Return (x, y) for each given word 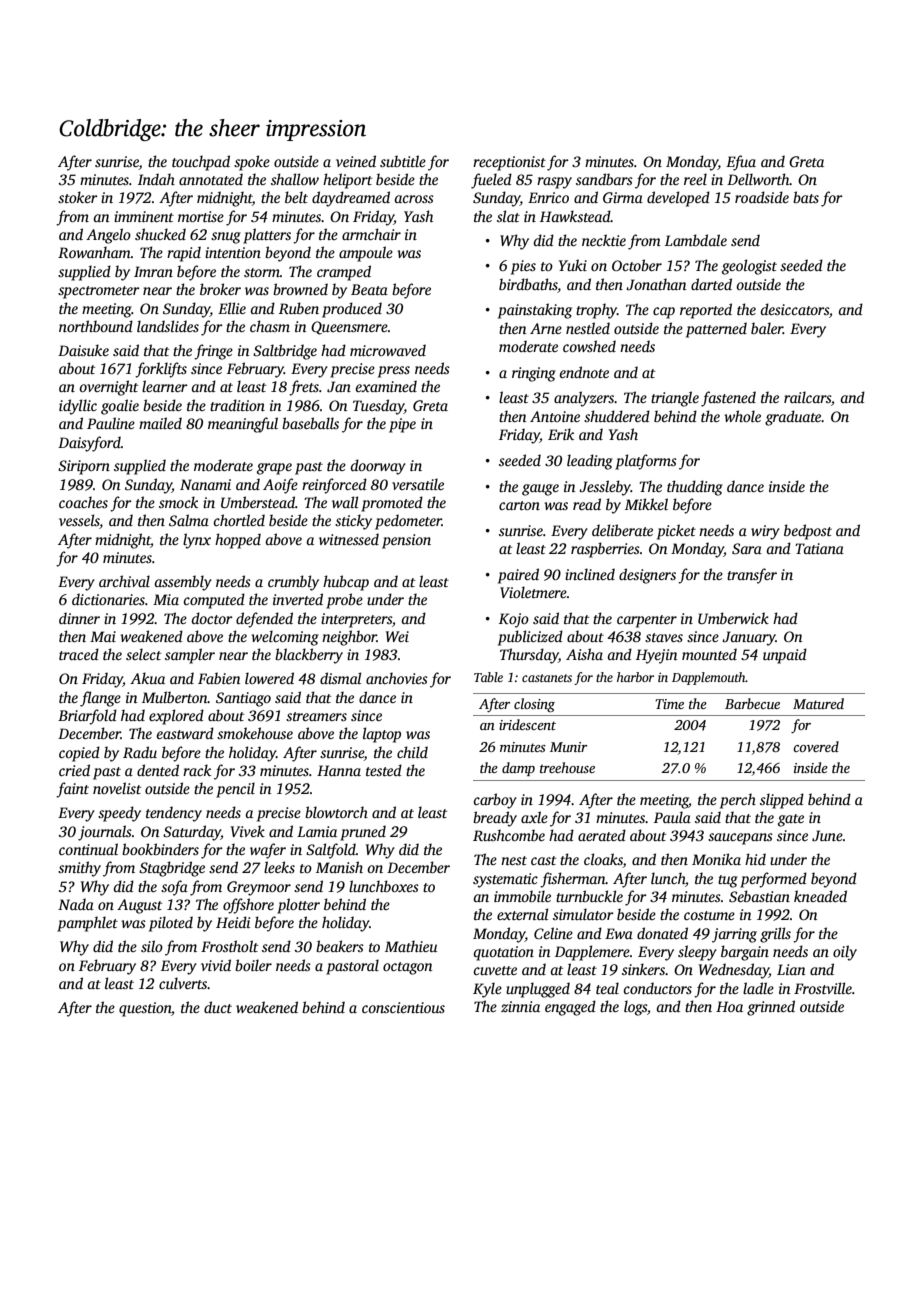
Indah (156, 179)
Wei (397, 636)
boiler (253, 965)
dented (158, 770)
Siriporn (84, 467)
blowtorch (336, 812)
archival (124, 581)
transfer (752, 576)
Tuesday (378, 407)
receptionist (509, 163)
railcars (807, 397)
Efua (741, 163)
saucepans (740, 839)
